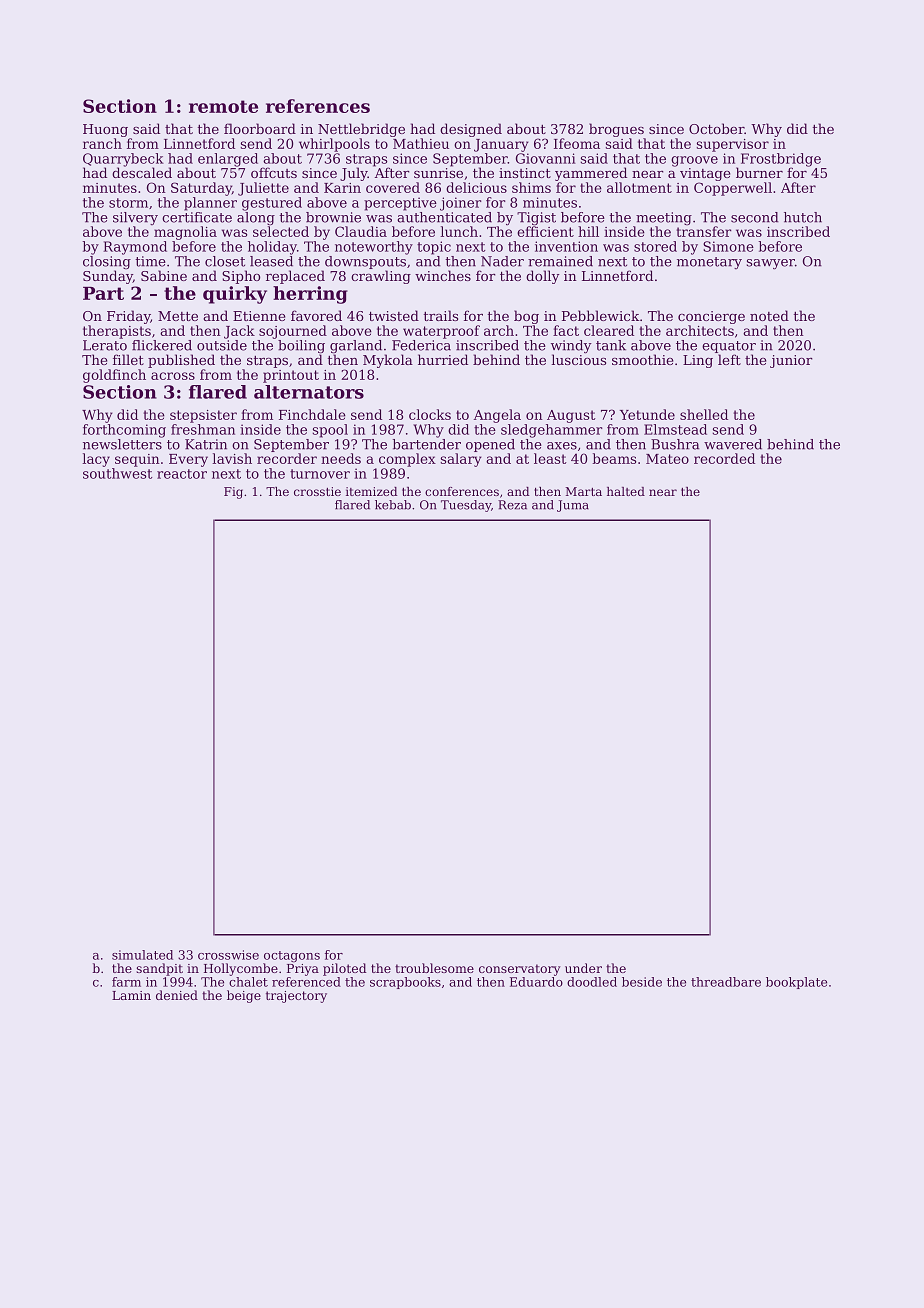 This document has height=1308, width=924. Describe the element at coordinates (223, 106) in the document. I see `remote` at that location.
